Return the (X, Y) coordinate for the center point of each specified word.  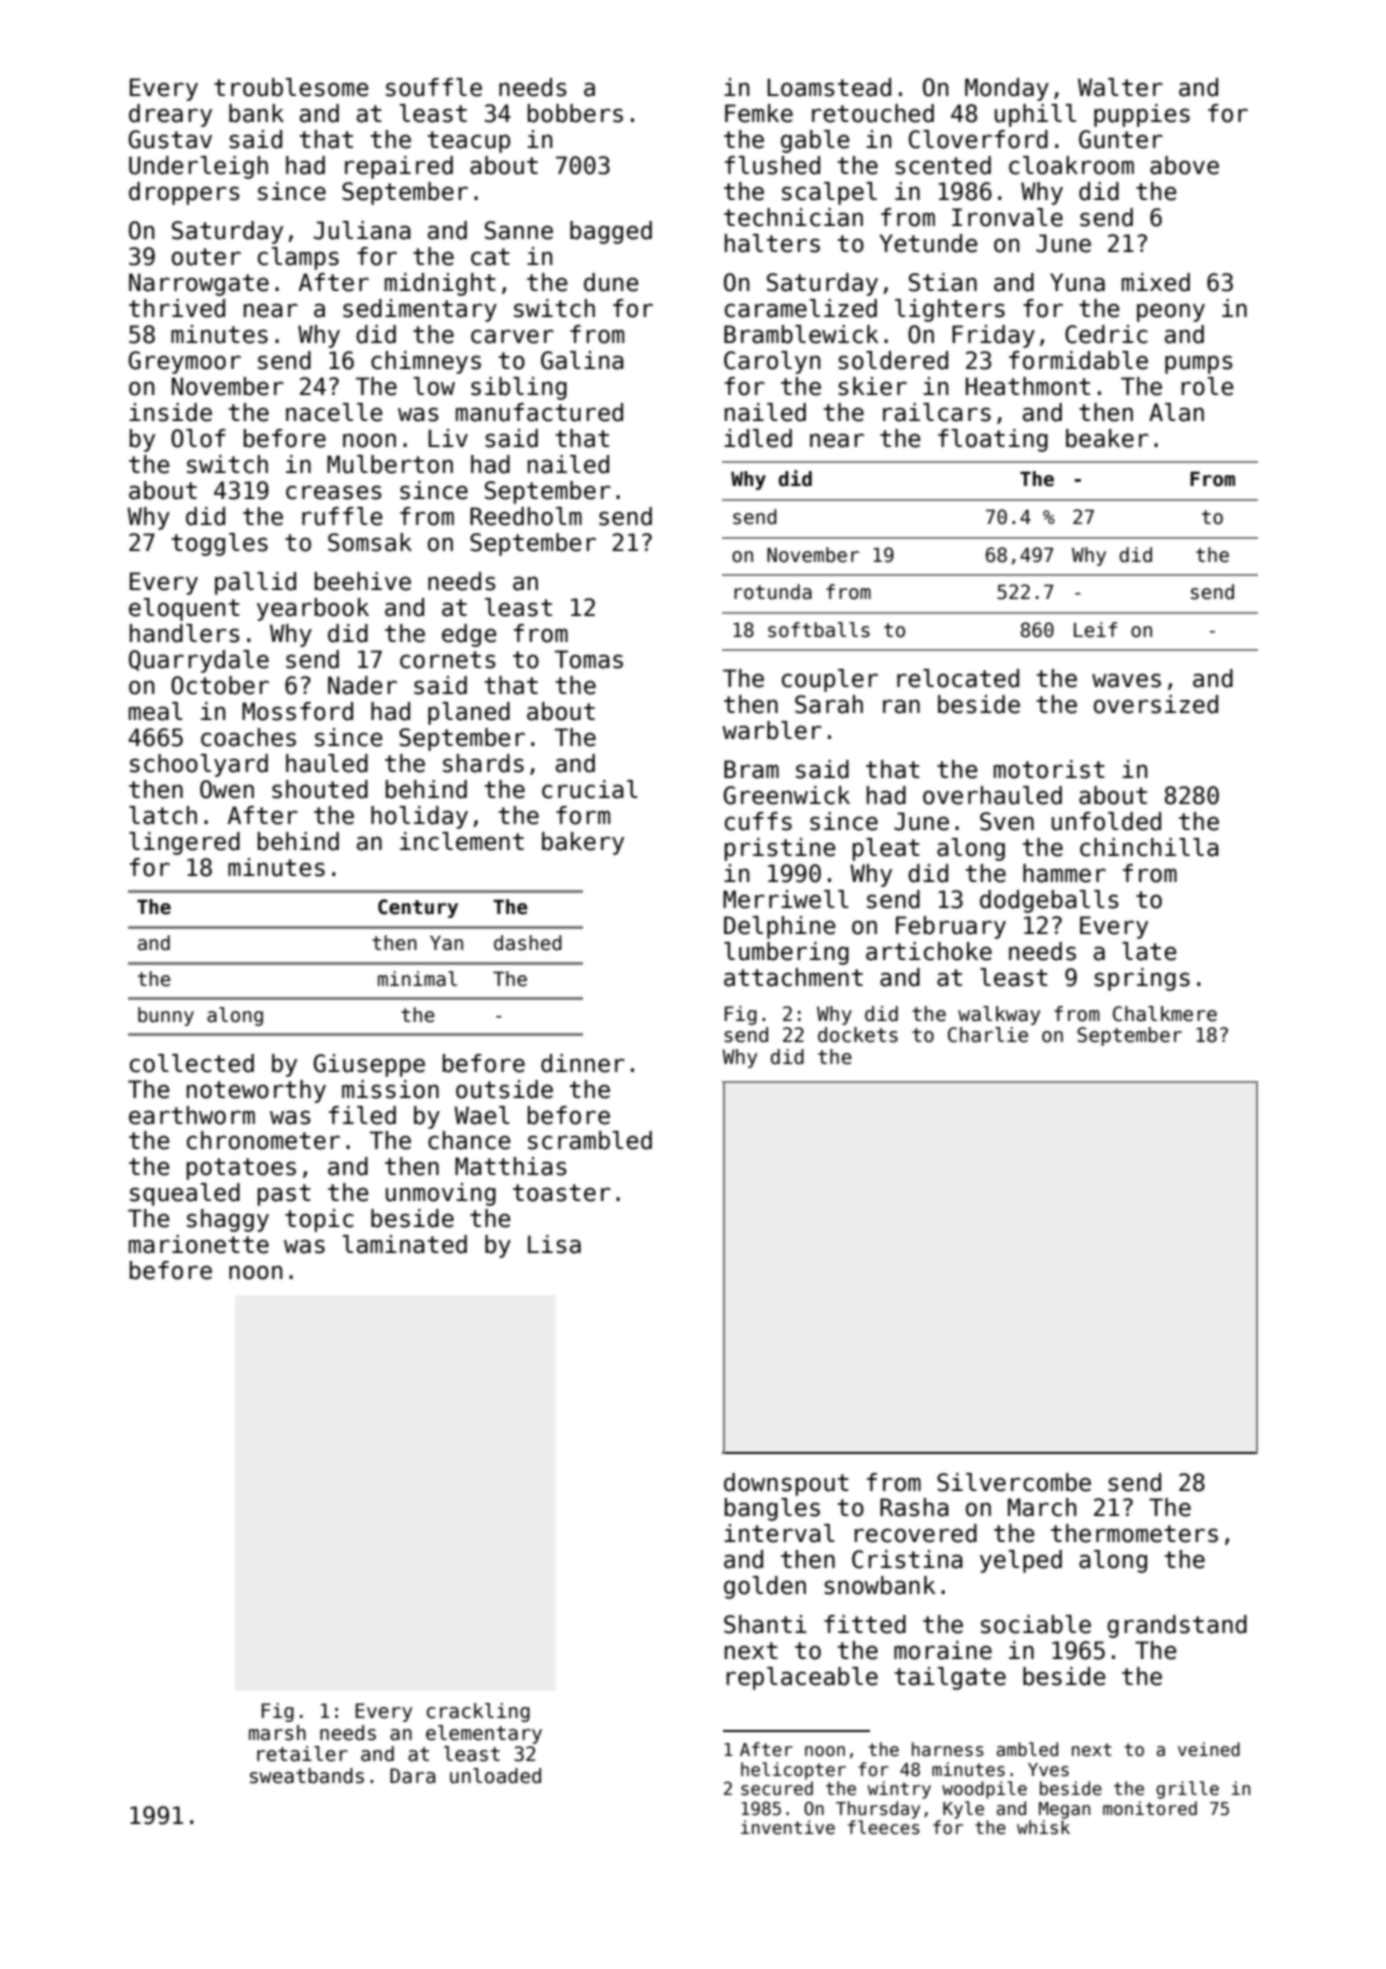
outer (206, 257)
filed (362, 1115)
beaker (1107, 438)
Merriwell (786, 899)
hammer (1064, 873)
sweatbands (307, 1776)
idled (758, 438)
